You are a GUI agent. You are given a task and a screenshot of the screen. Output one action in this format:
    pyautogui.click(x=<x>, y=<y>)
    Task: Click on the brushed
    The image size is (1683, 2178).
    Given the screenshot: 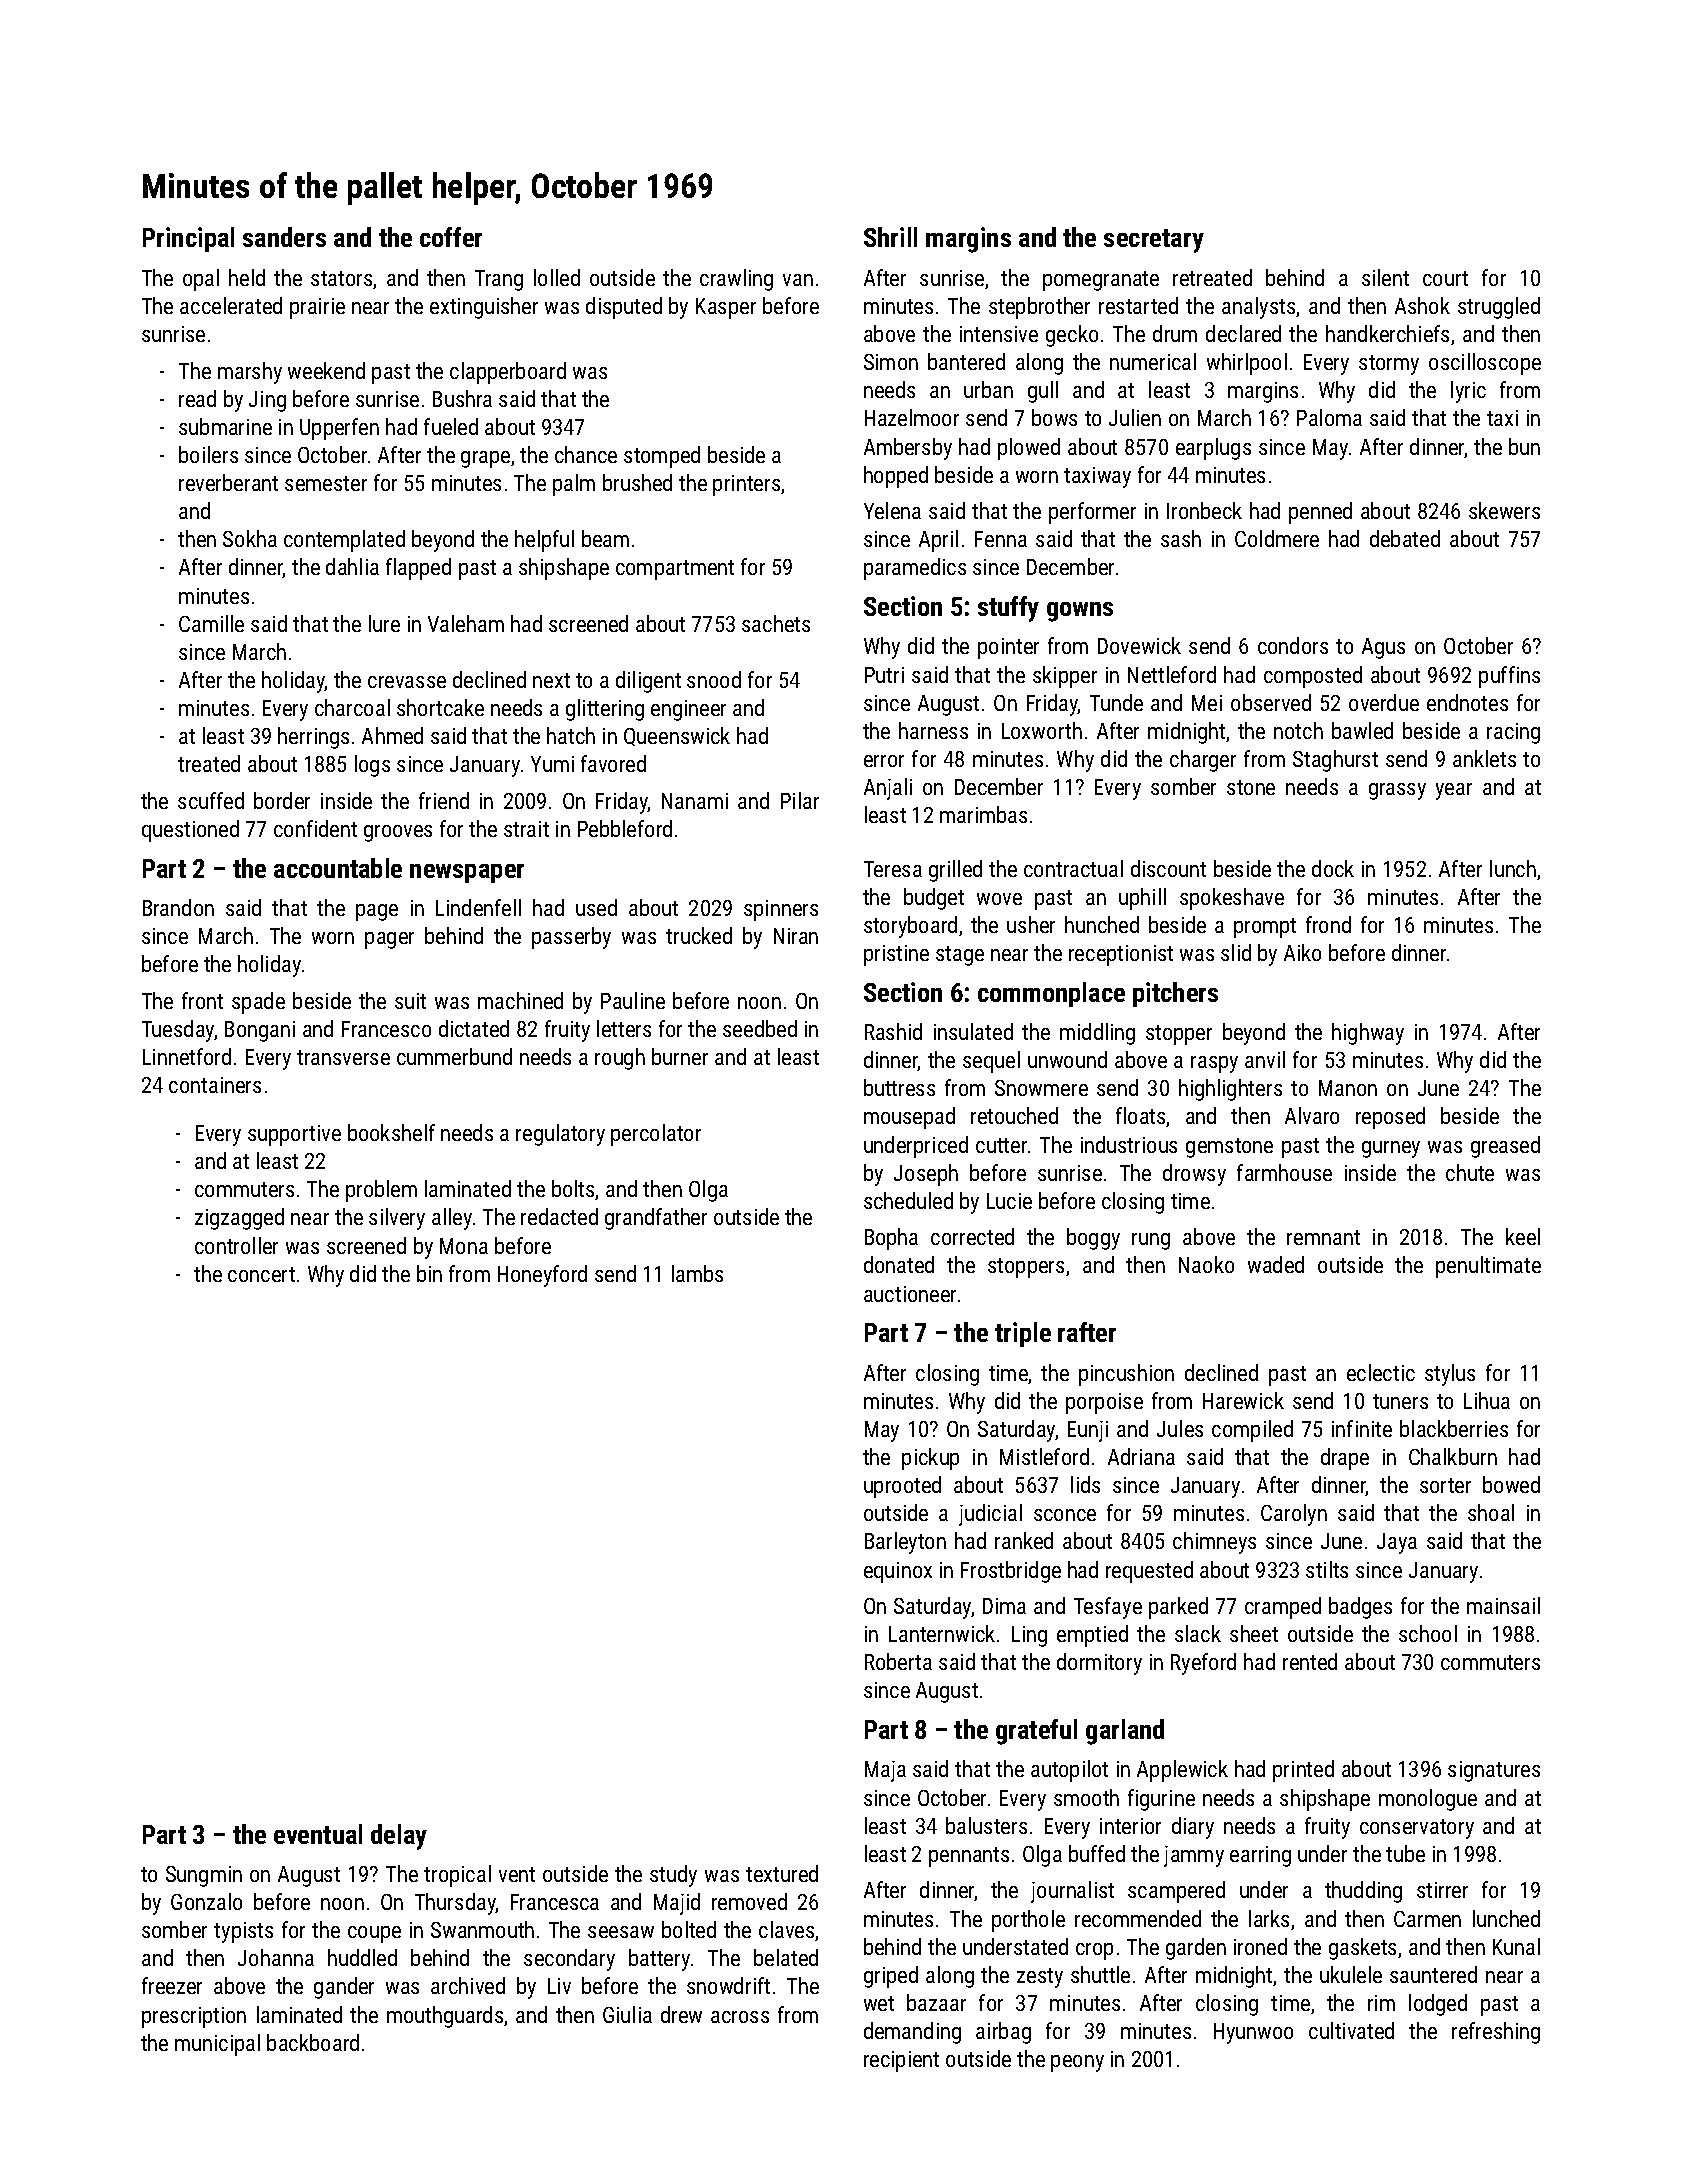 What is the action you would take?
    pyautogui.click(x=637, y=482)
